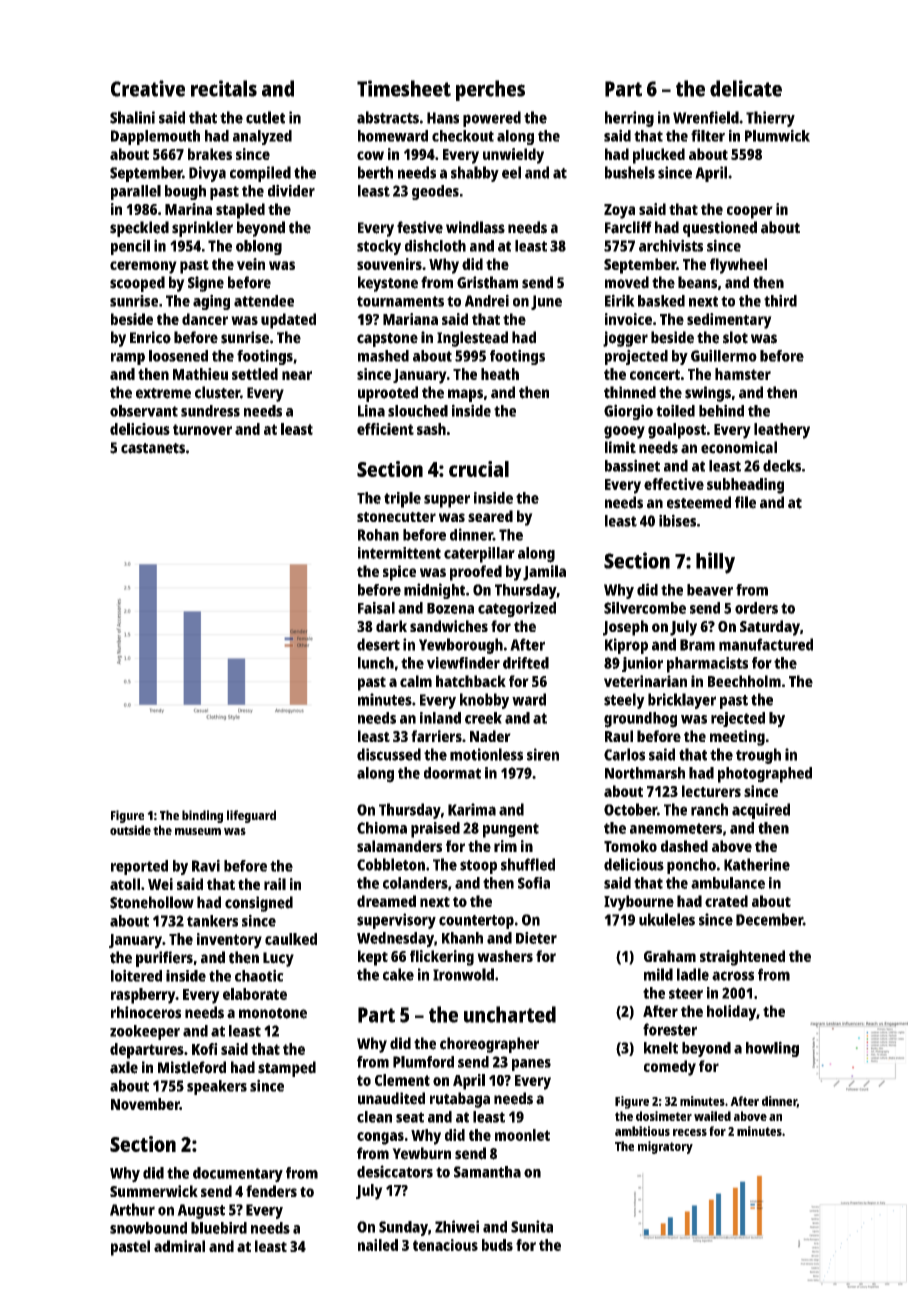 This screenshot has width=924, height=1308. Describe the element at coordinates (139, 229) in the screenshot. I see `speckled` at that location.
